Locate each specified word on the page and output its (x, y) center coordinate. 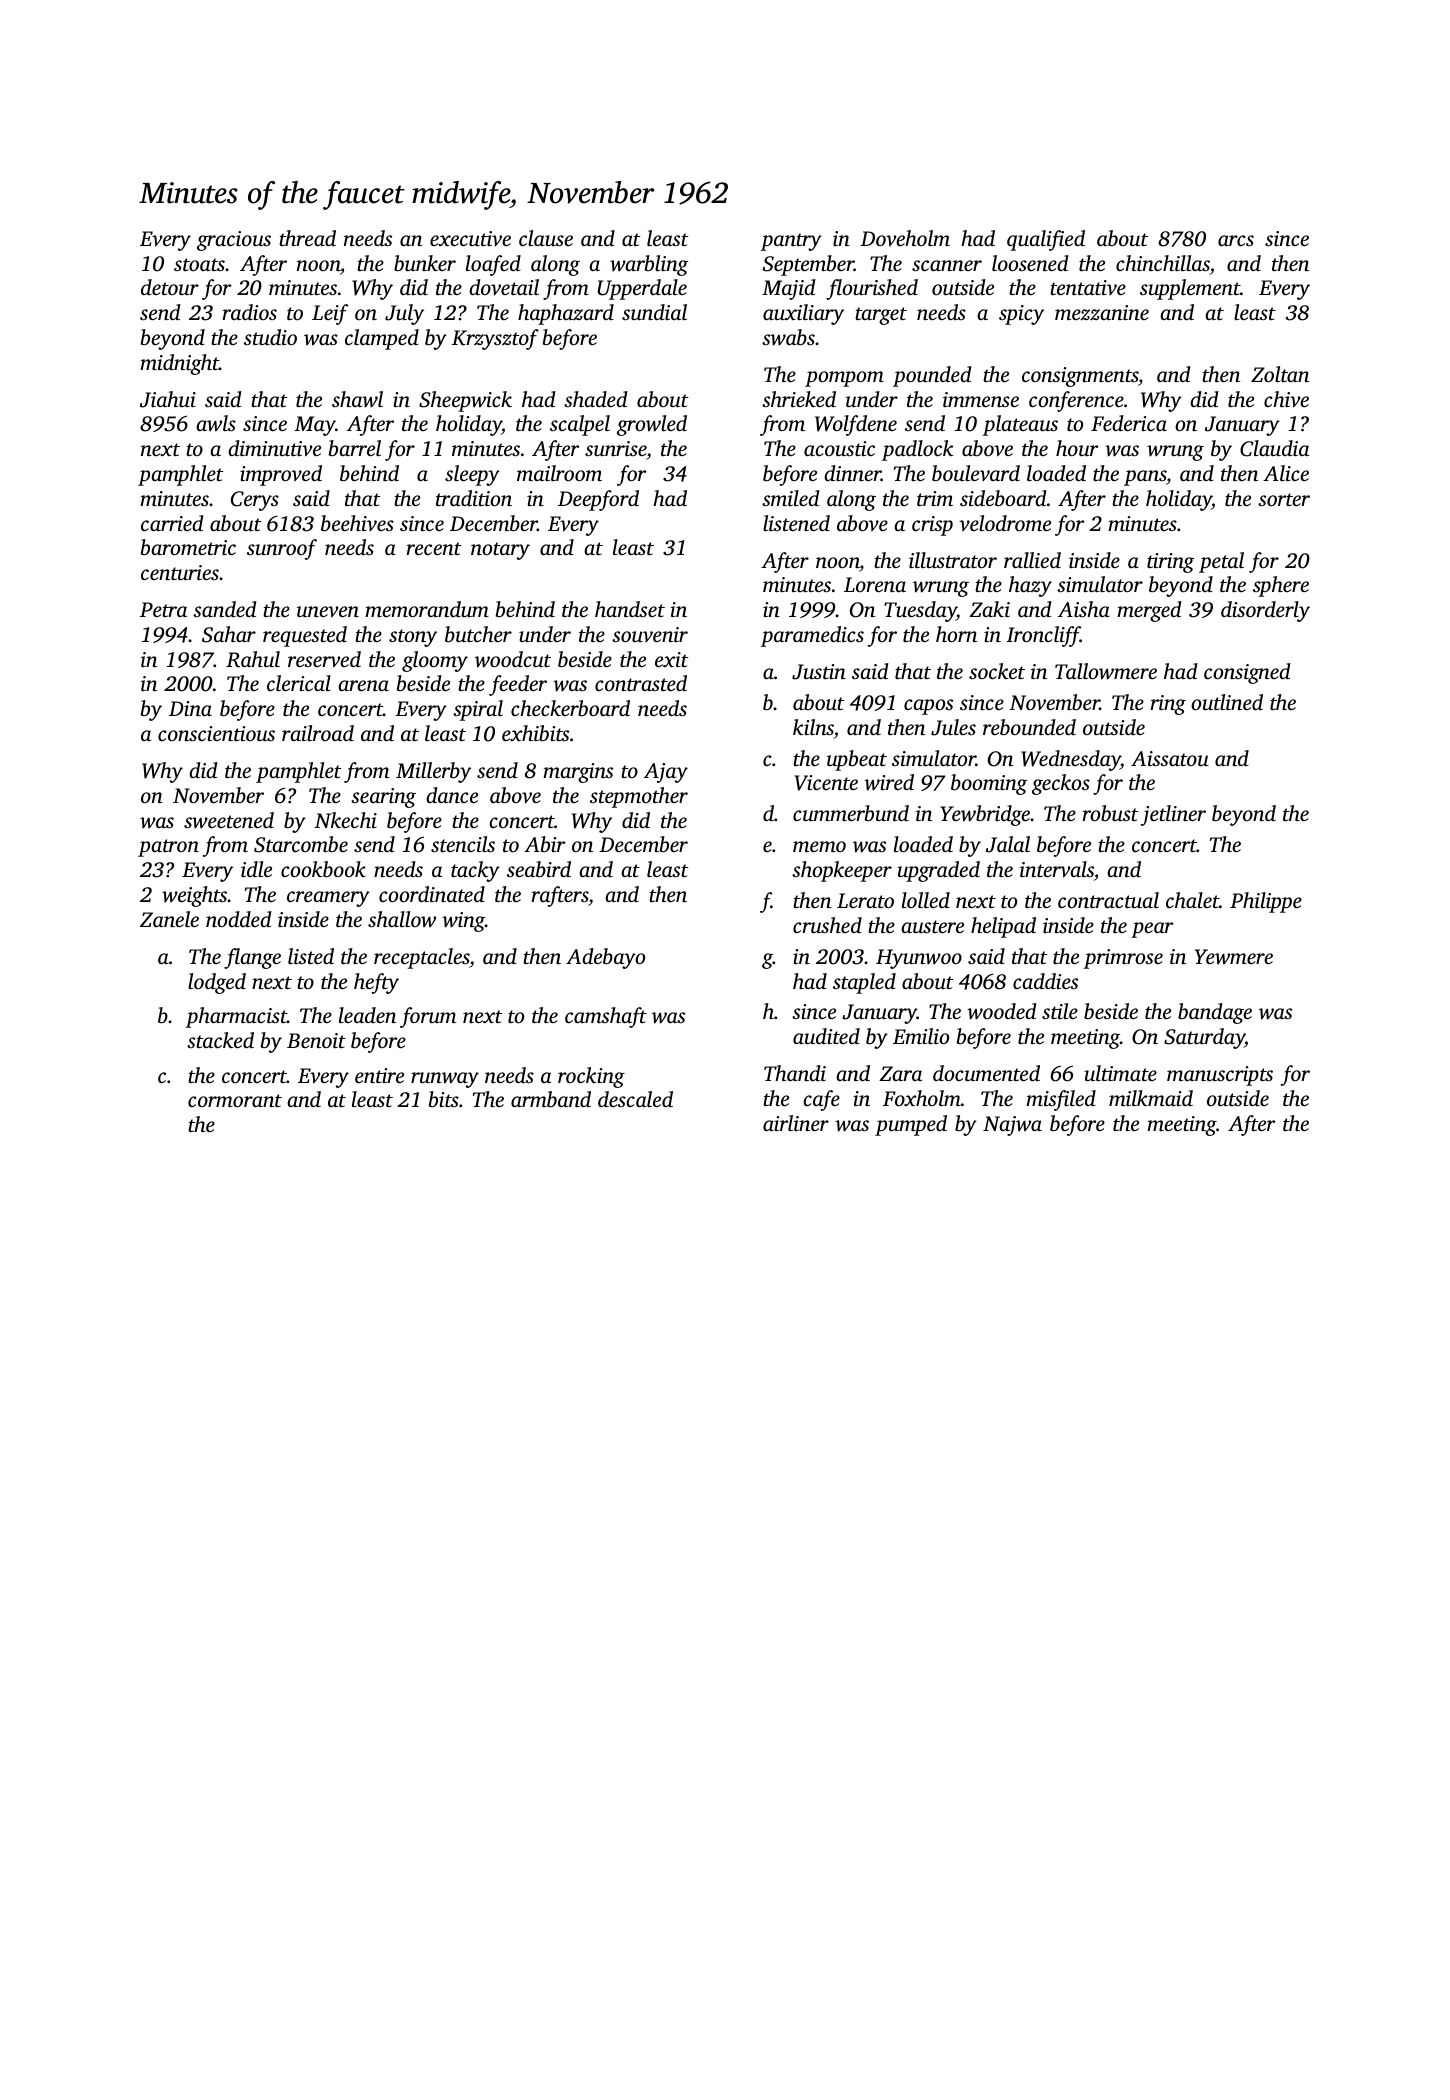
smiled (791, 498)
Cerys (255, 501)
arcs (1236, 240)
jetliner (1173, 815)
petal (1221, 562)
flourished (872, 289)
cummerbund (851, 813)
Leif (330, 314)
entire (379, 1075)
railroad (318, 733)
